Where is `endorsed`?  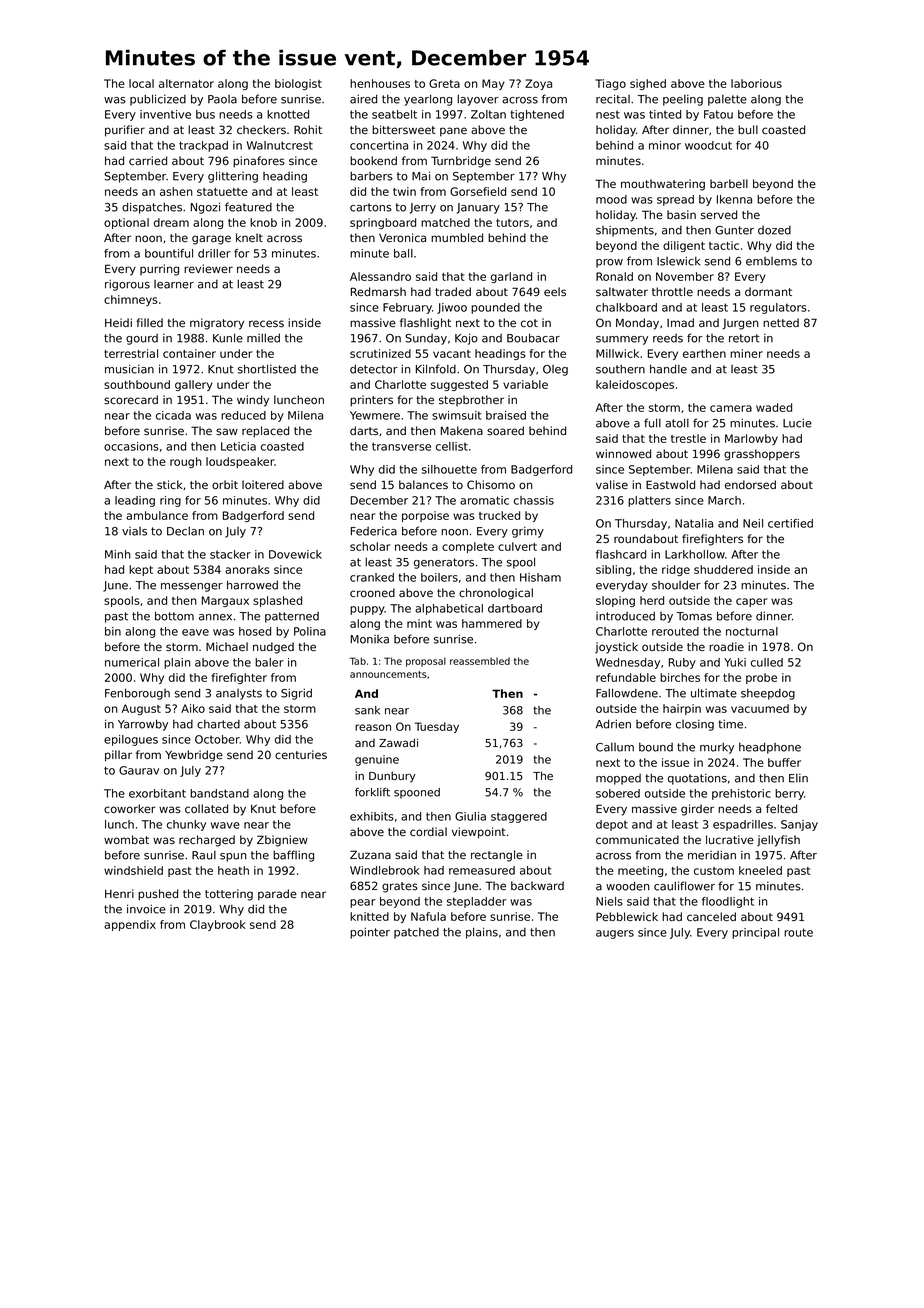 endorsed is located at coordinates (750, 484).
